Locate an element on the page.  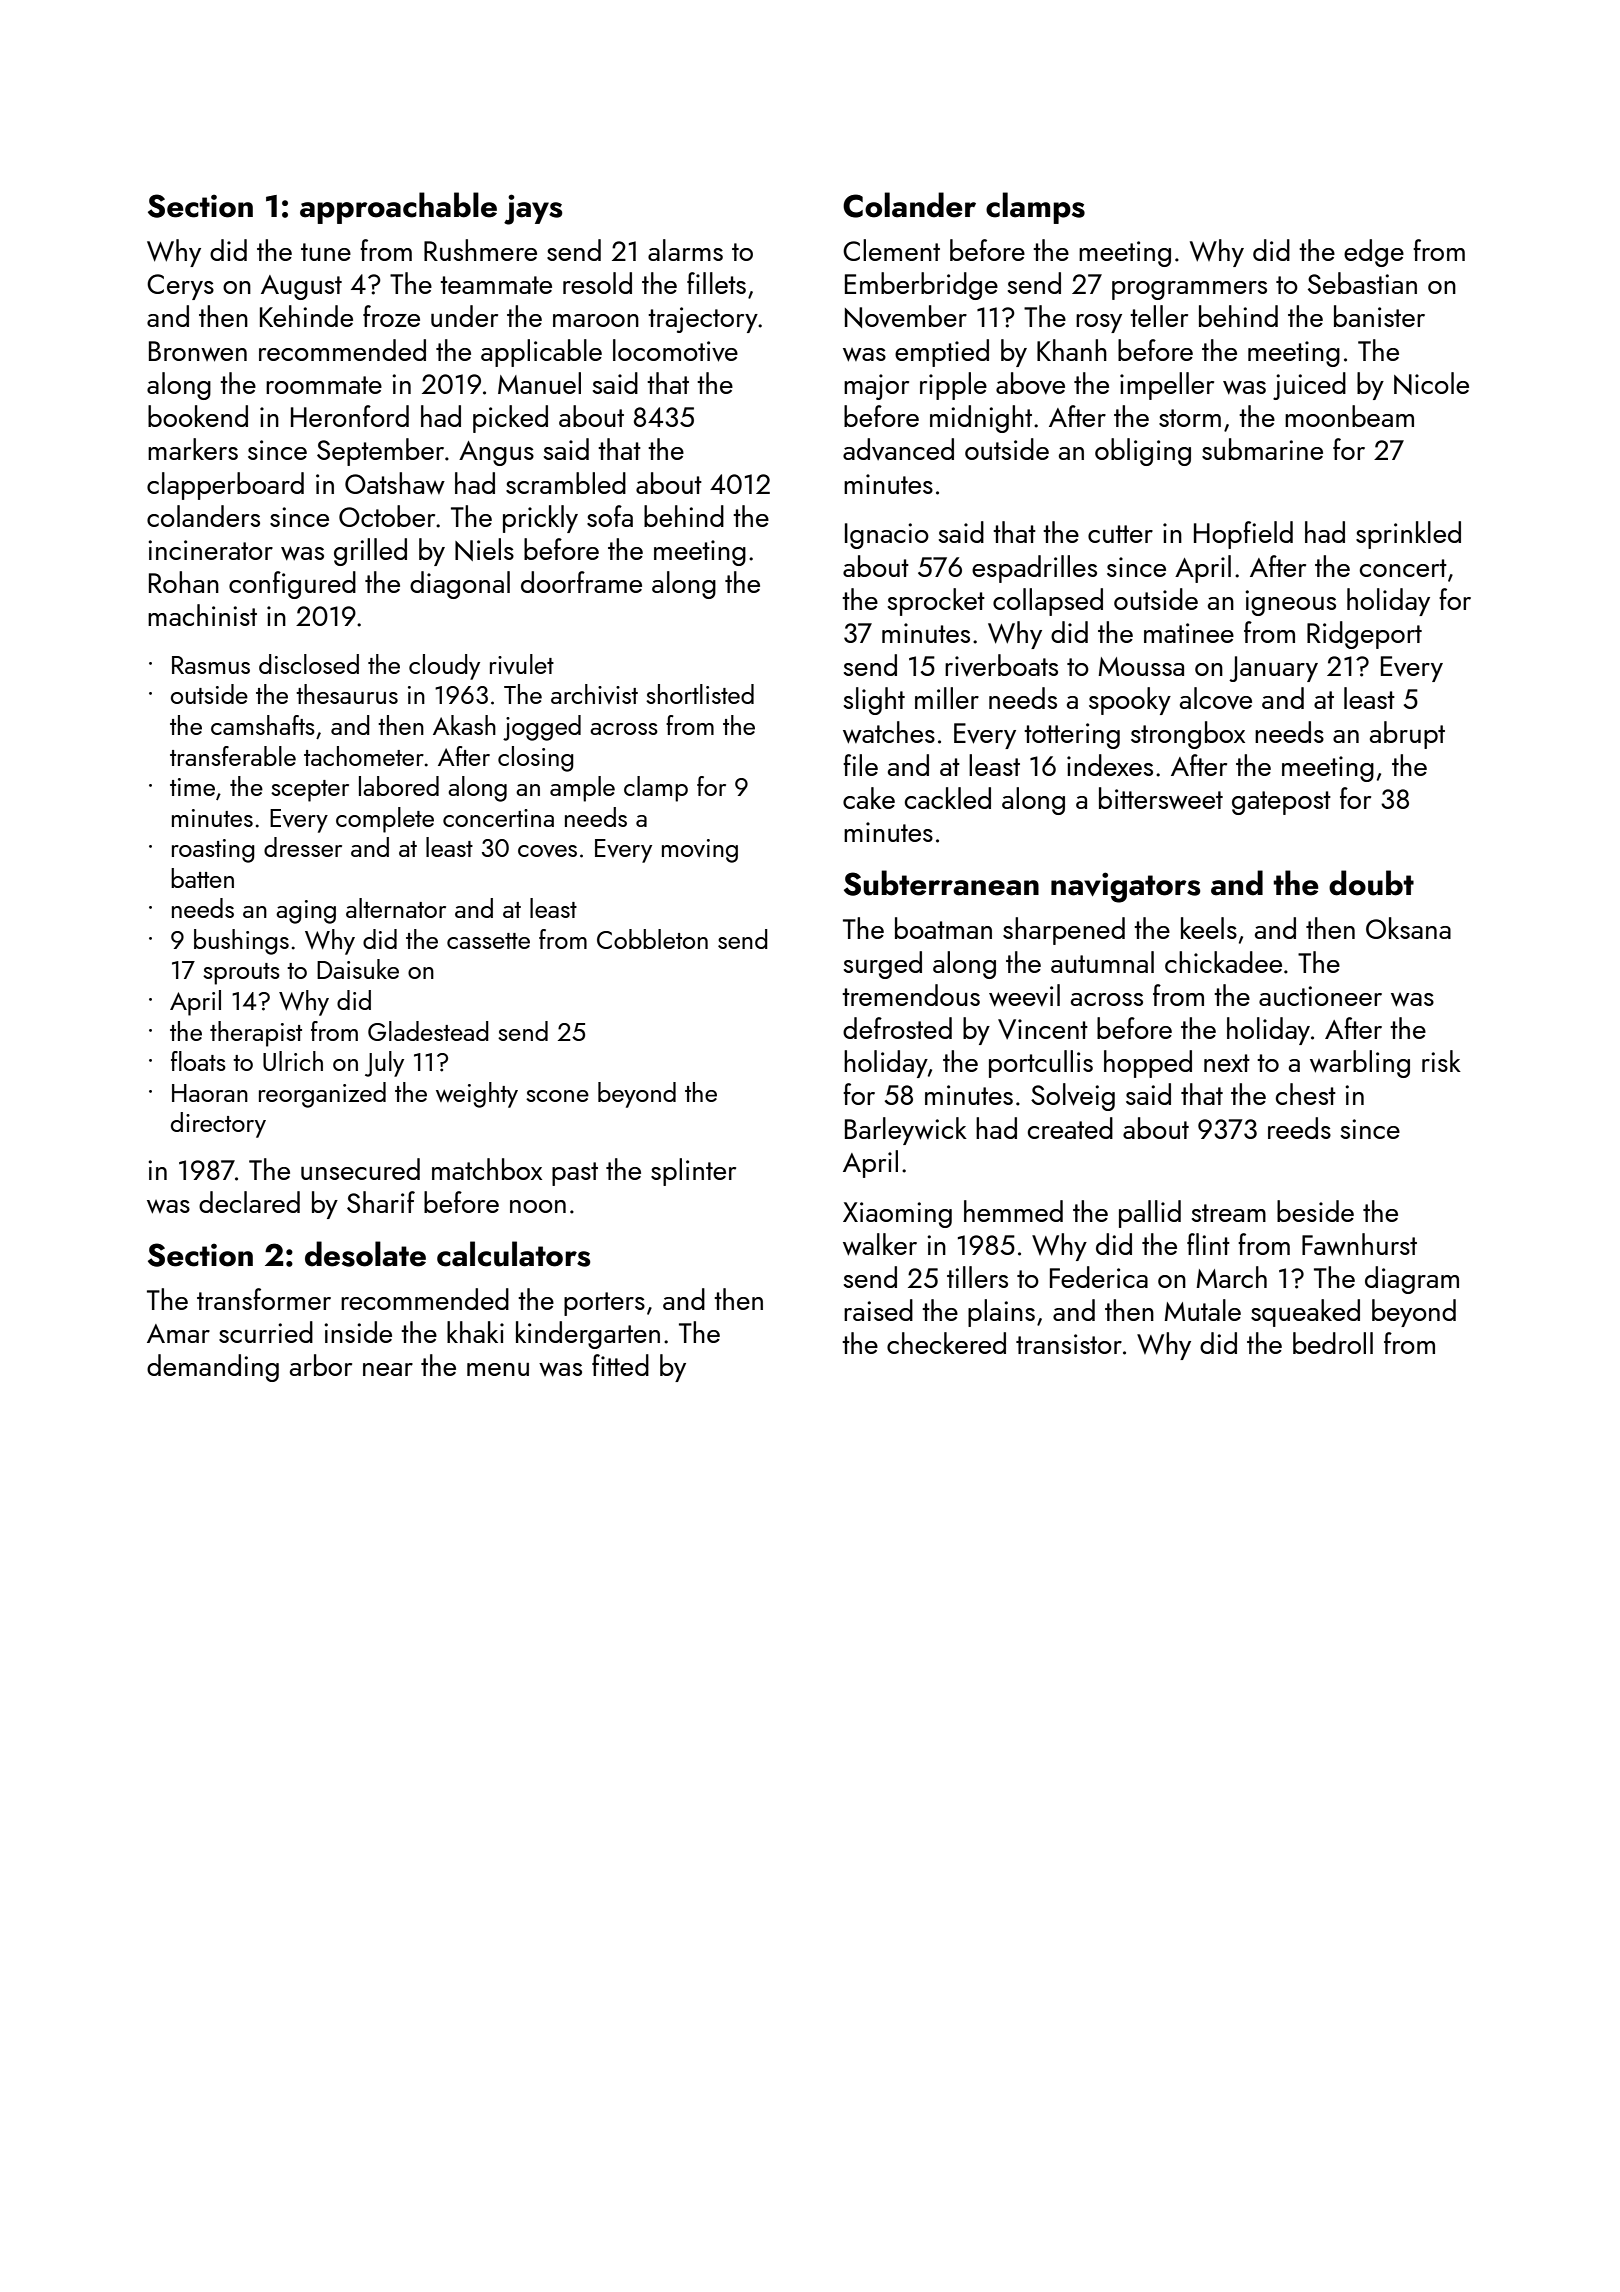
strongbox is located at coordinates (1188, 735).
